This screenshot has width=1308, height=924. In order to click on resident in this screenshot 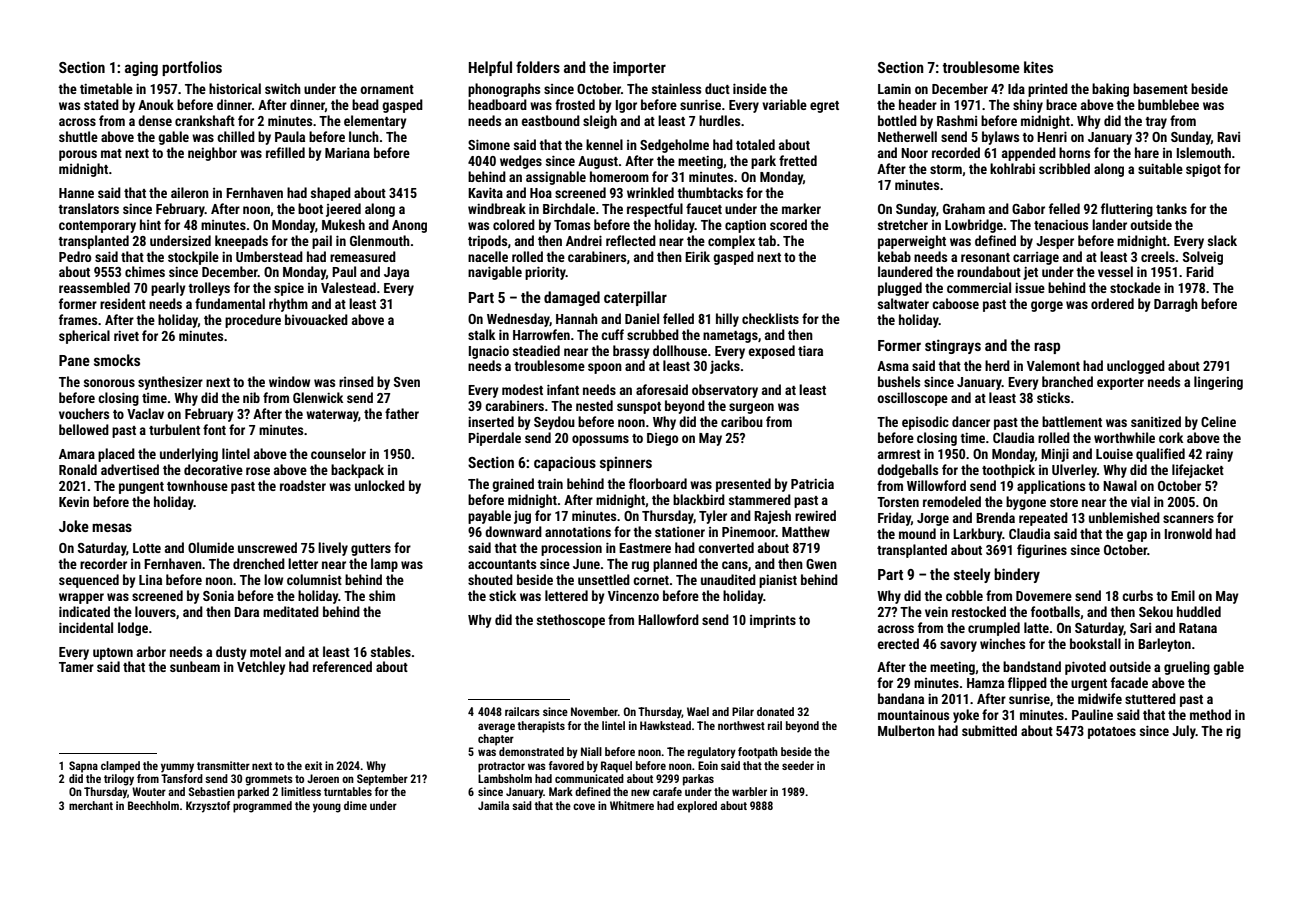, I will do `click(123, 303)`.
